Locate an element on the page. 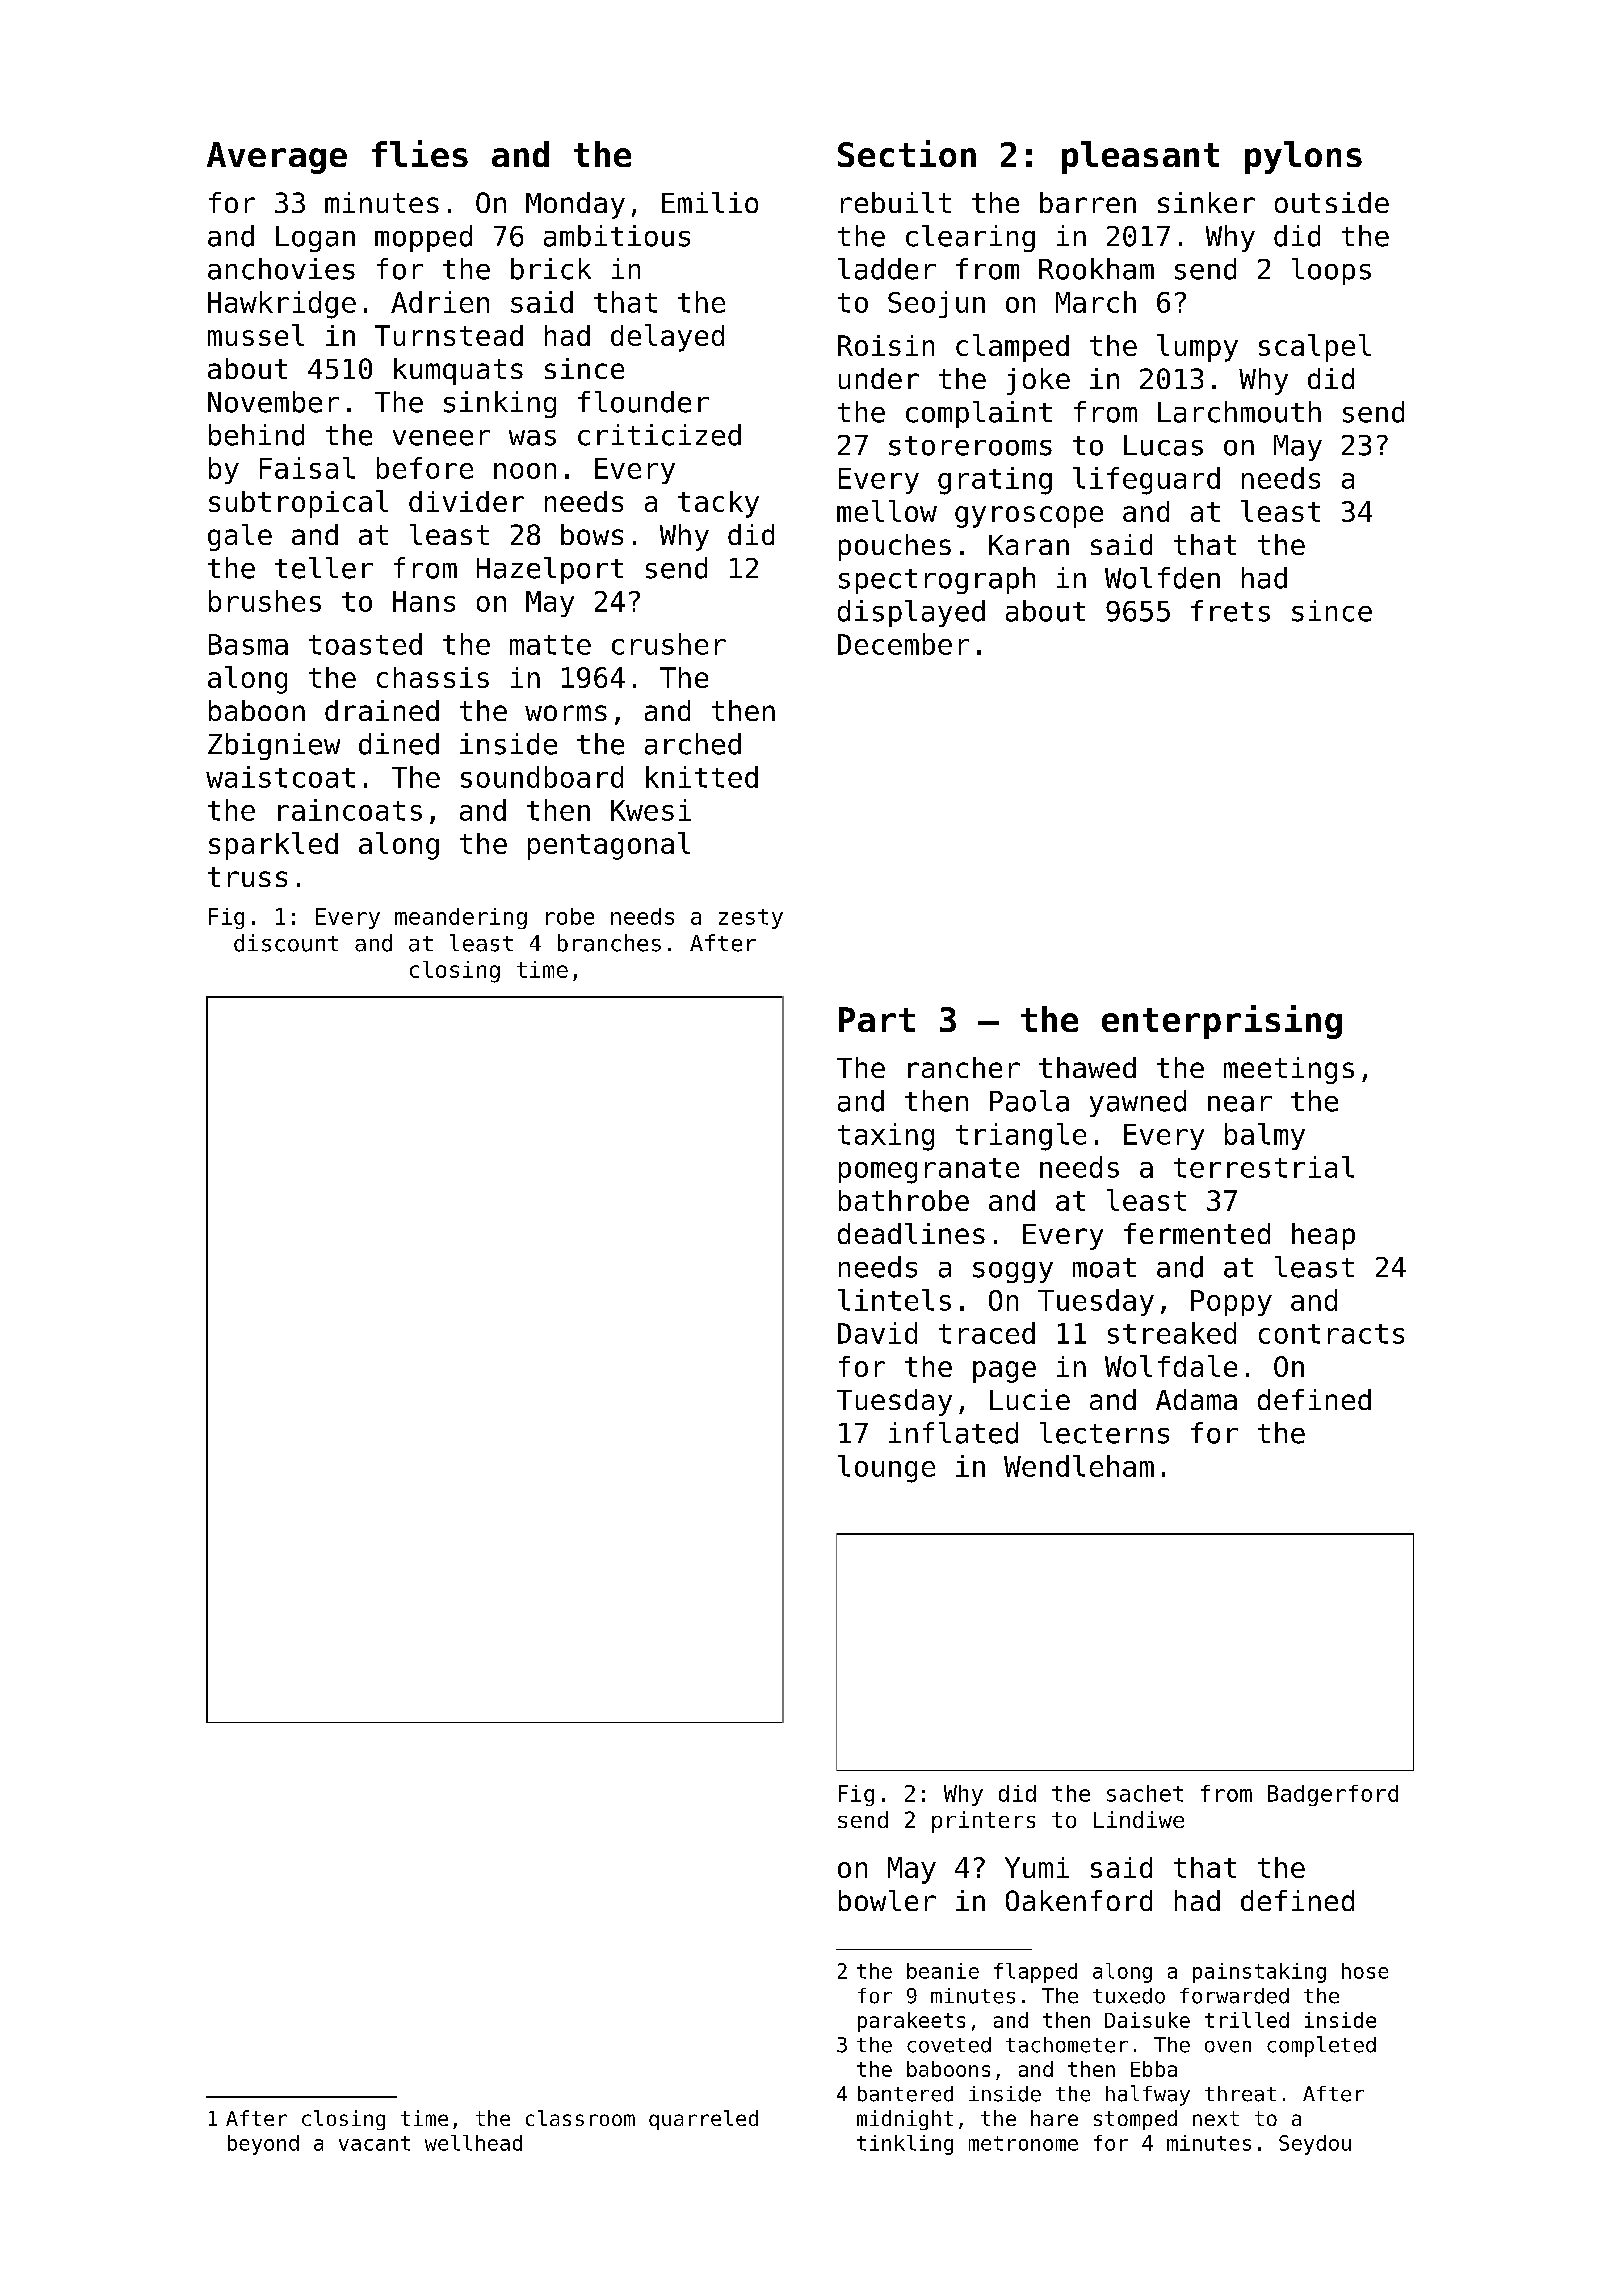 The width and height of the document is (1620, 2292). bowler is located at coordinates (887, 1900).
